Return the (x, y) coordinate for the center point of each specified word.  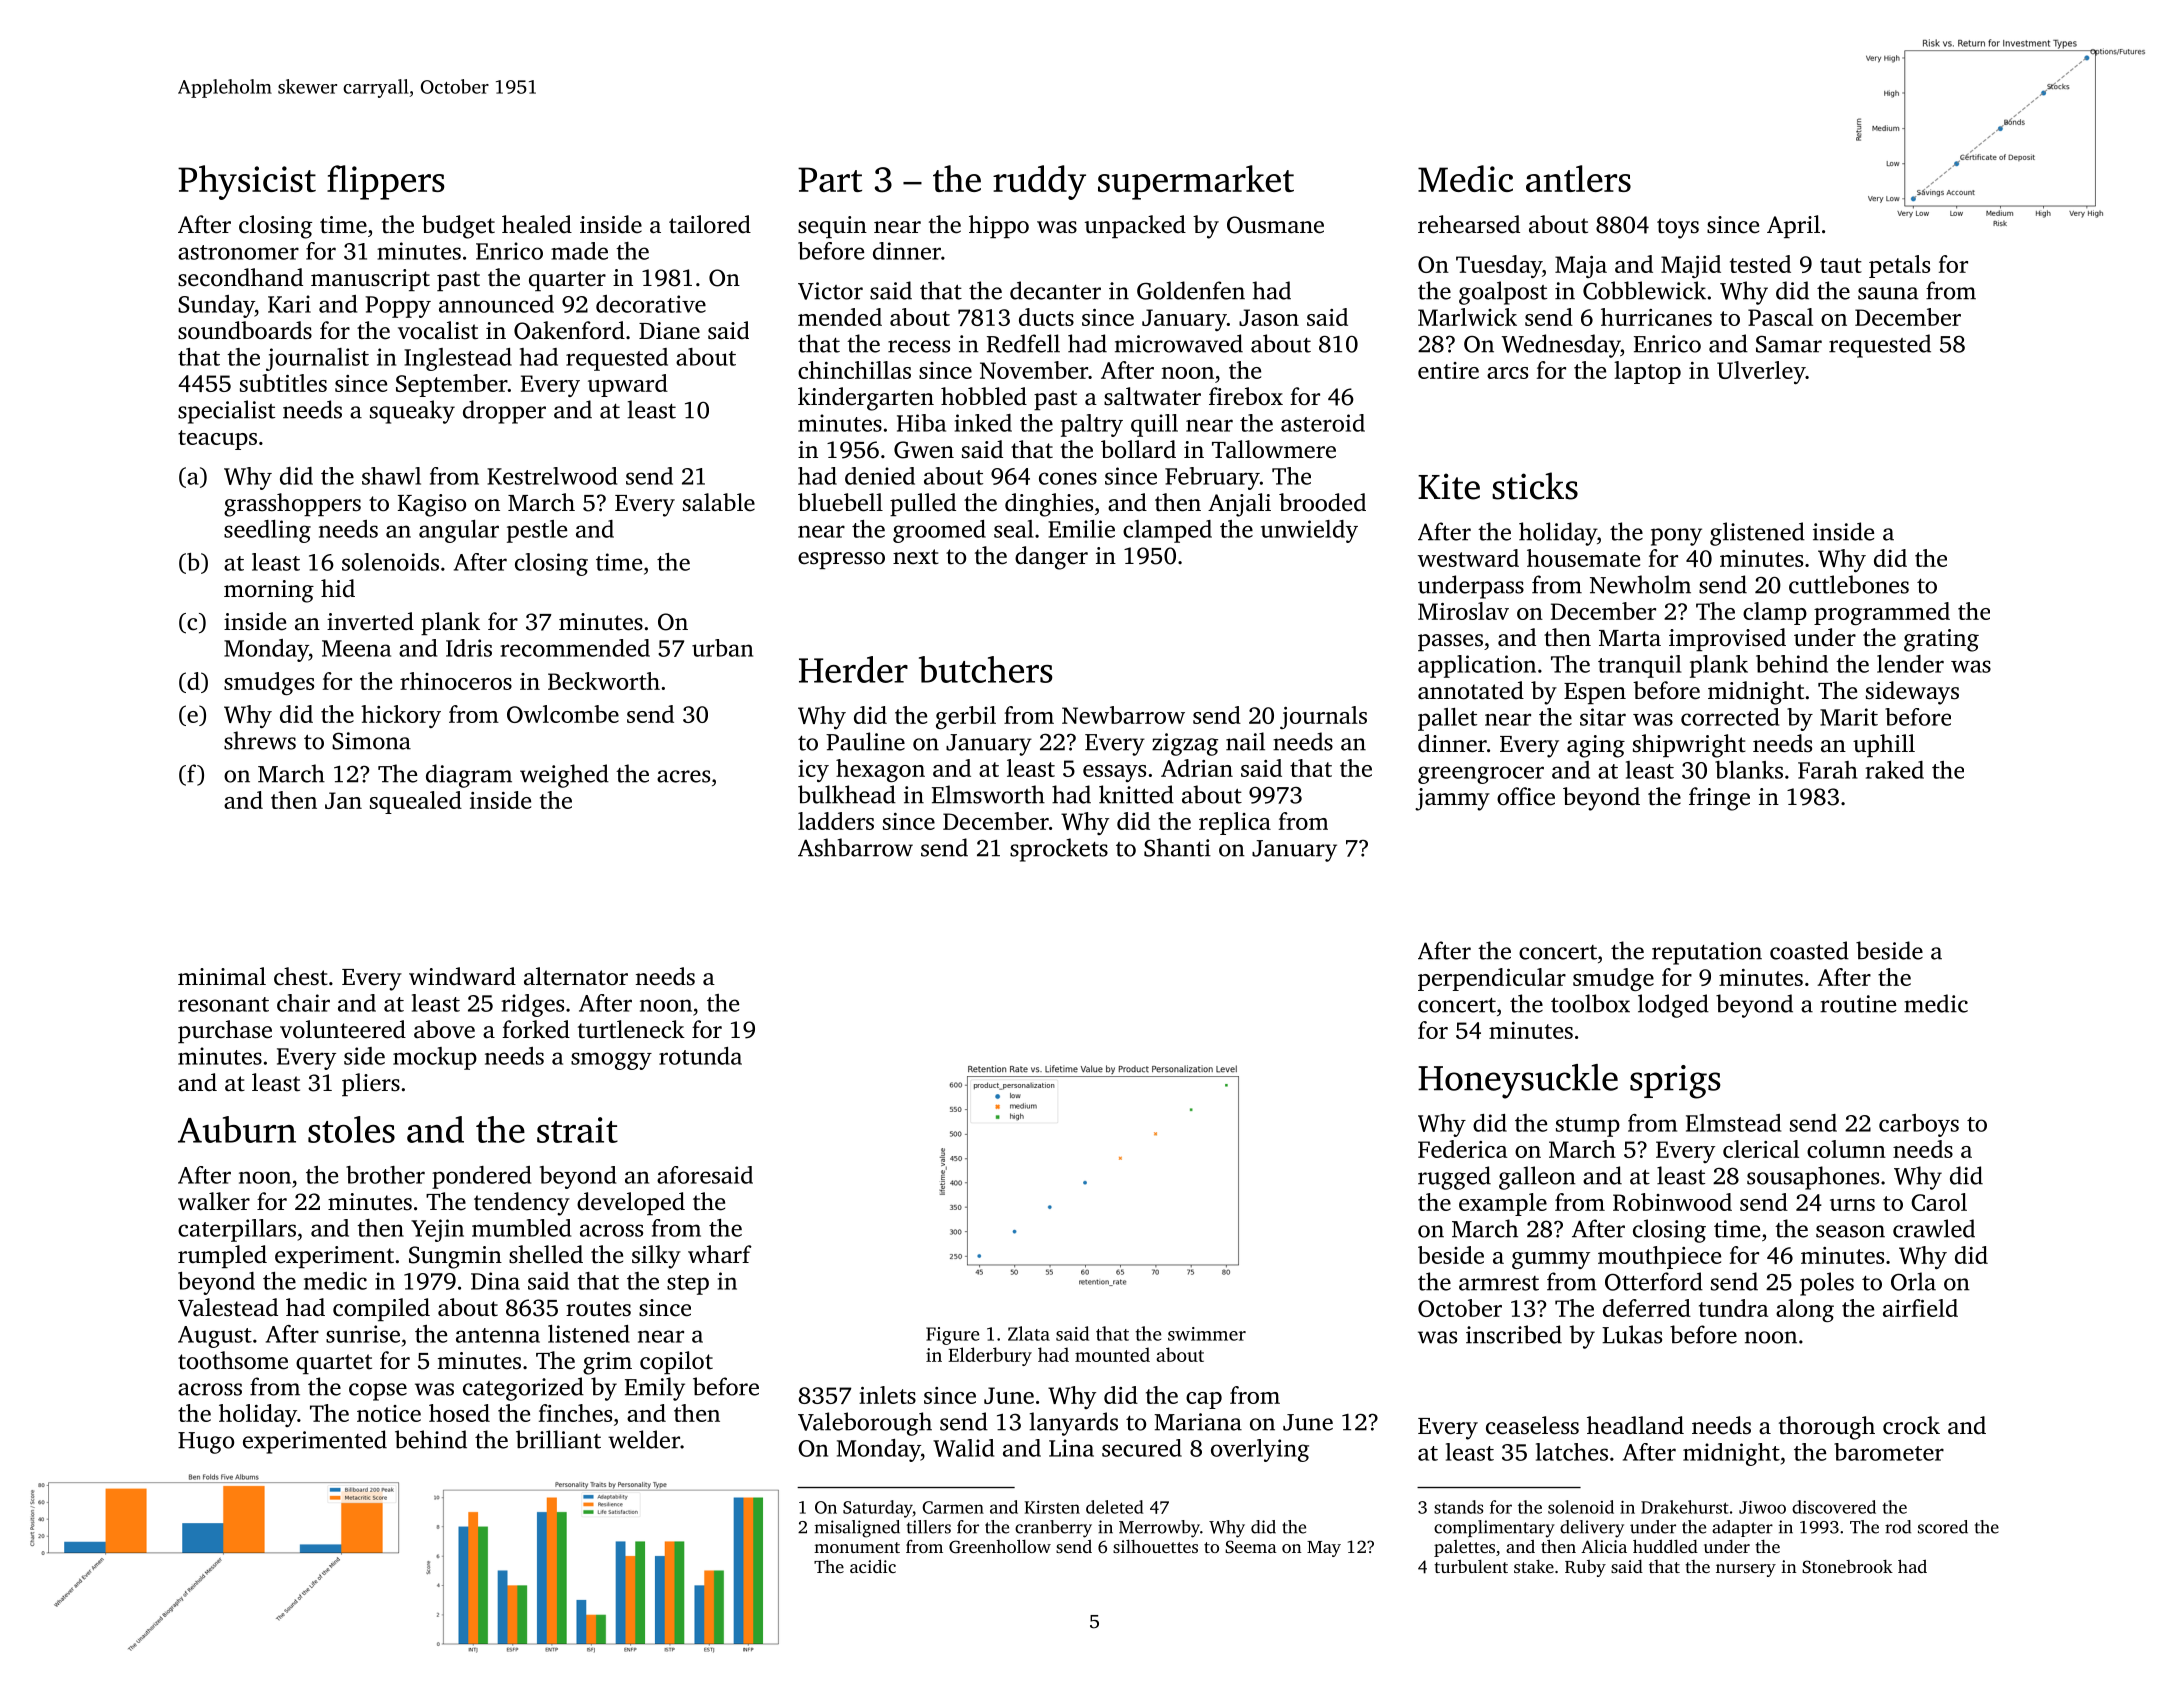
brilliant (558, 1439)
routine (1858, 1004)
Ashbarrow (855, 847)
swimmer (1207, 1334)
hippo (999, 226)
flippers (386, 182)
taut (1841, 265)
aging (1596, 746)
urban (722, 648)
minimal (222, 976)
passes (1450, 642)
